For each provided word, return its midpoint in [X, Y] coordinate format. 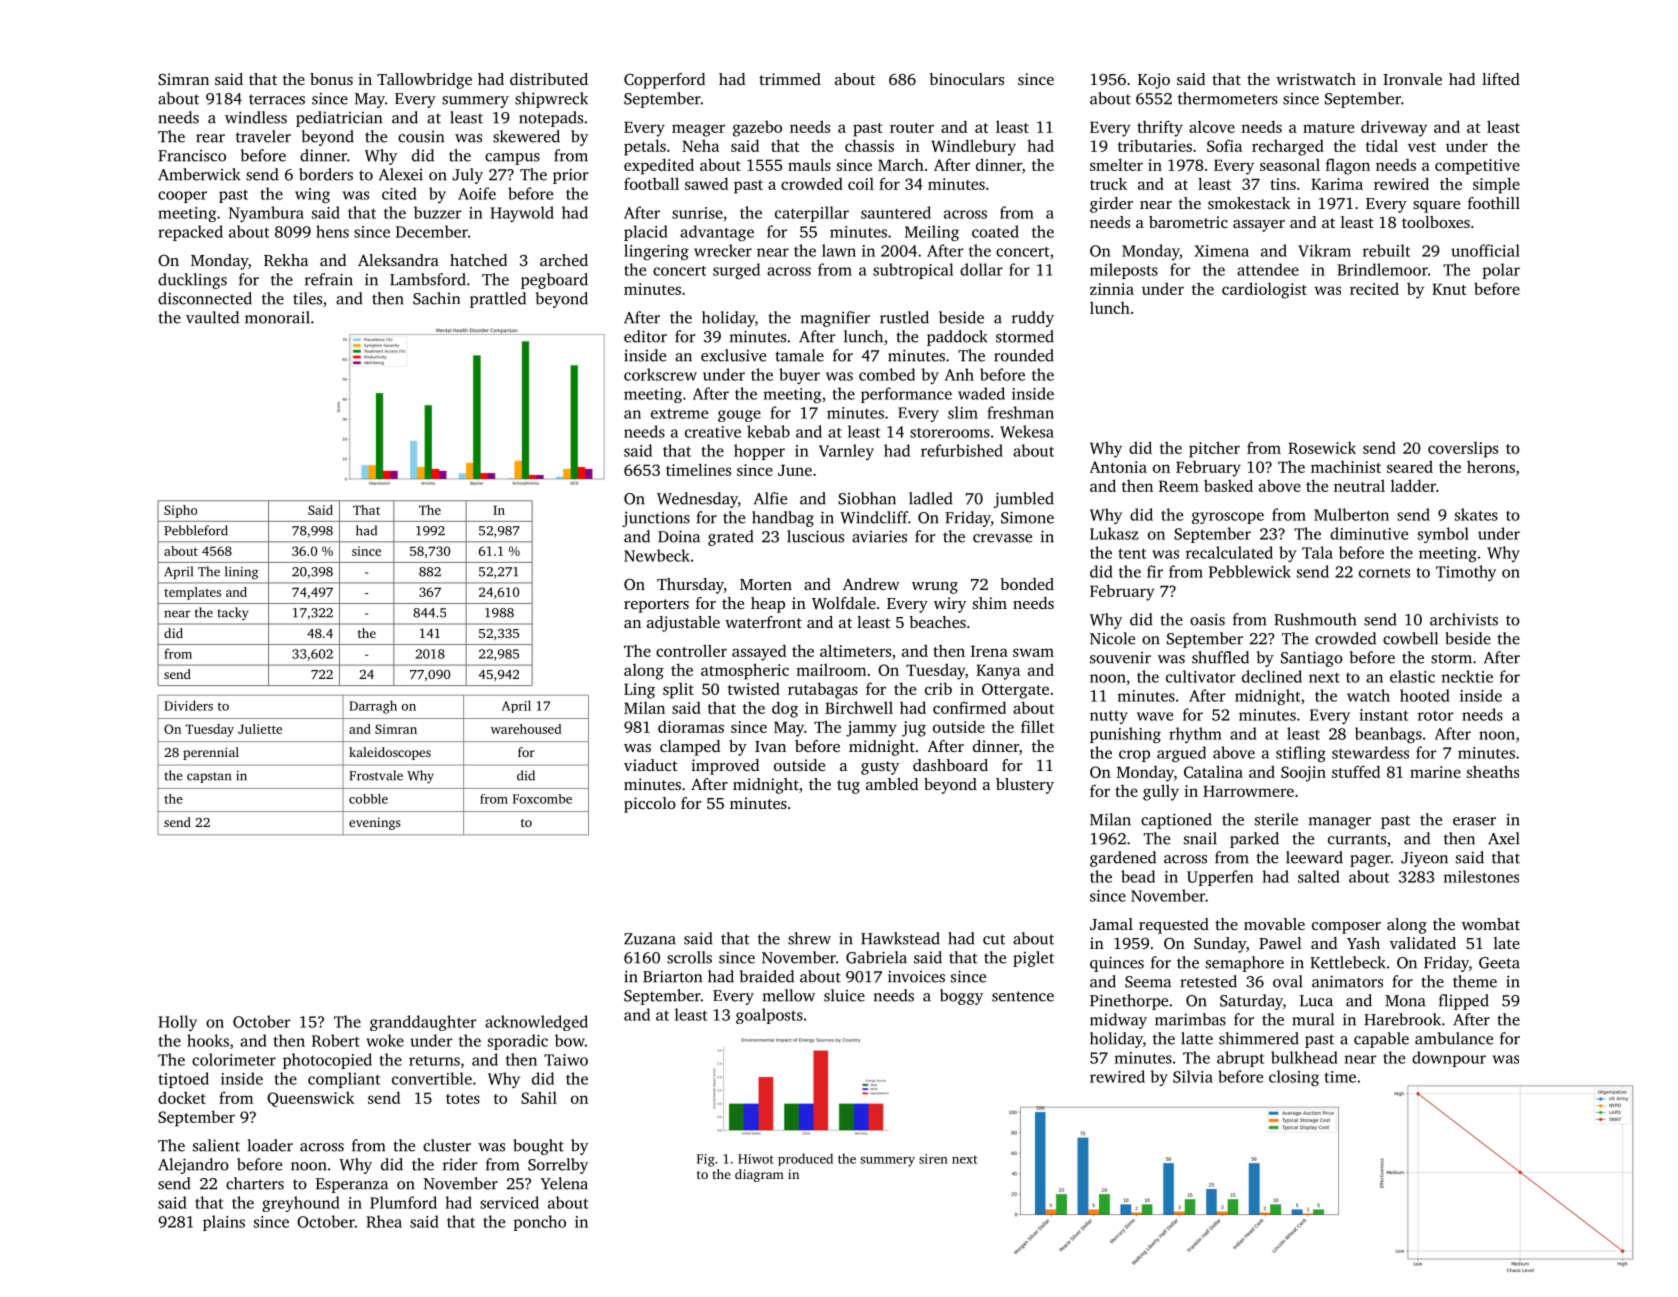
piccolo [650, 805]
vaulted [212, 317]
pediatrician [339, 119]
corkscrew [660, 374]
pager [1370, 861]
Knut [1449, 289]
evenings [375, 823]
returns [434, 1061]
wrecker [723, 250]
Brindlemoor [1383, 269]
